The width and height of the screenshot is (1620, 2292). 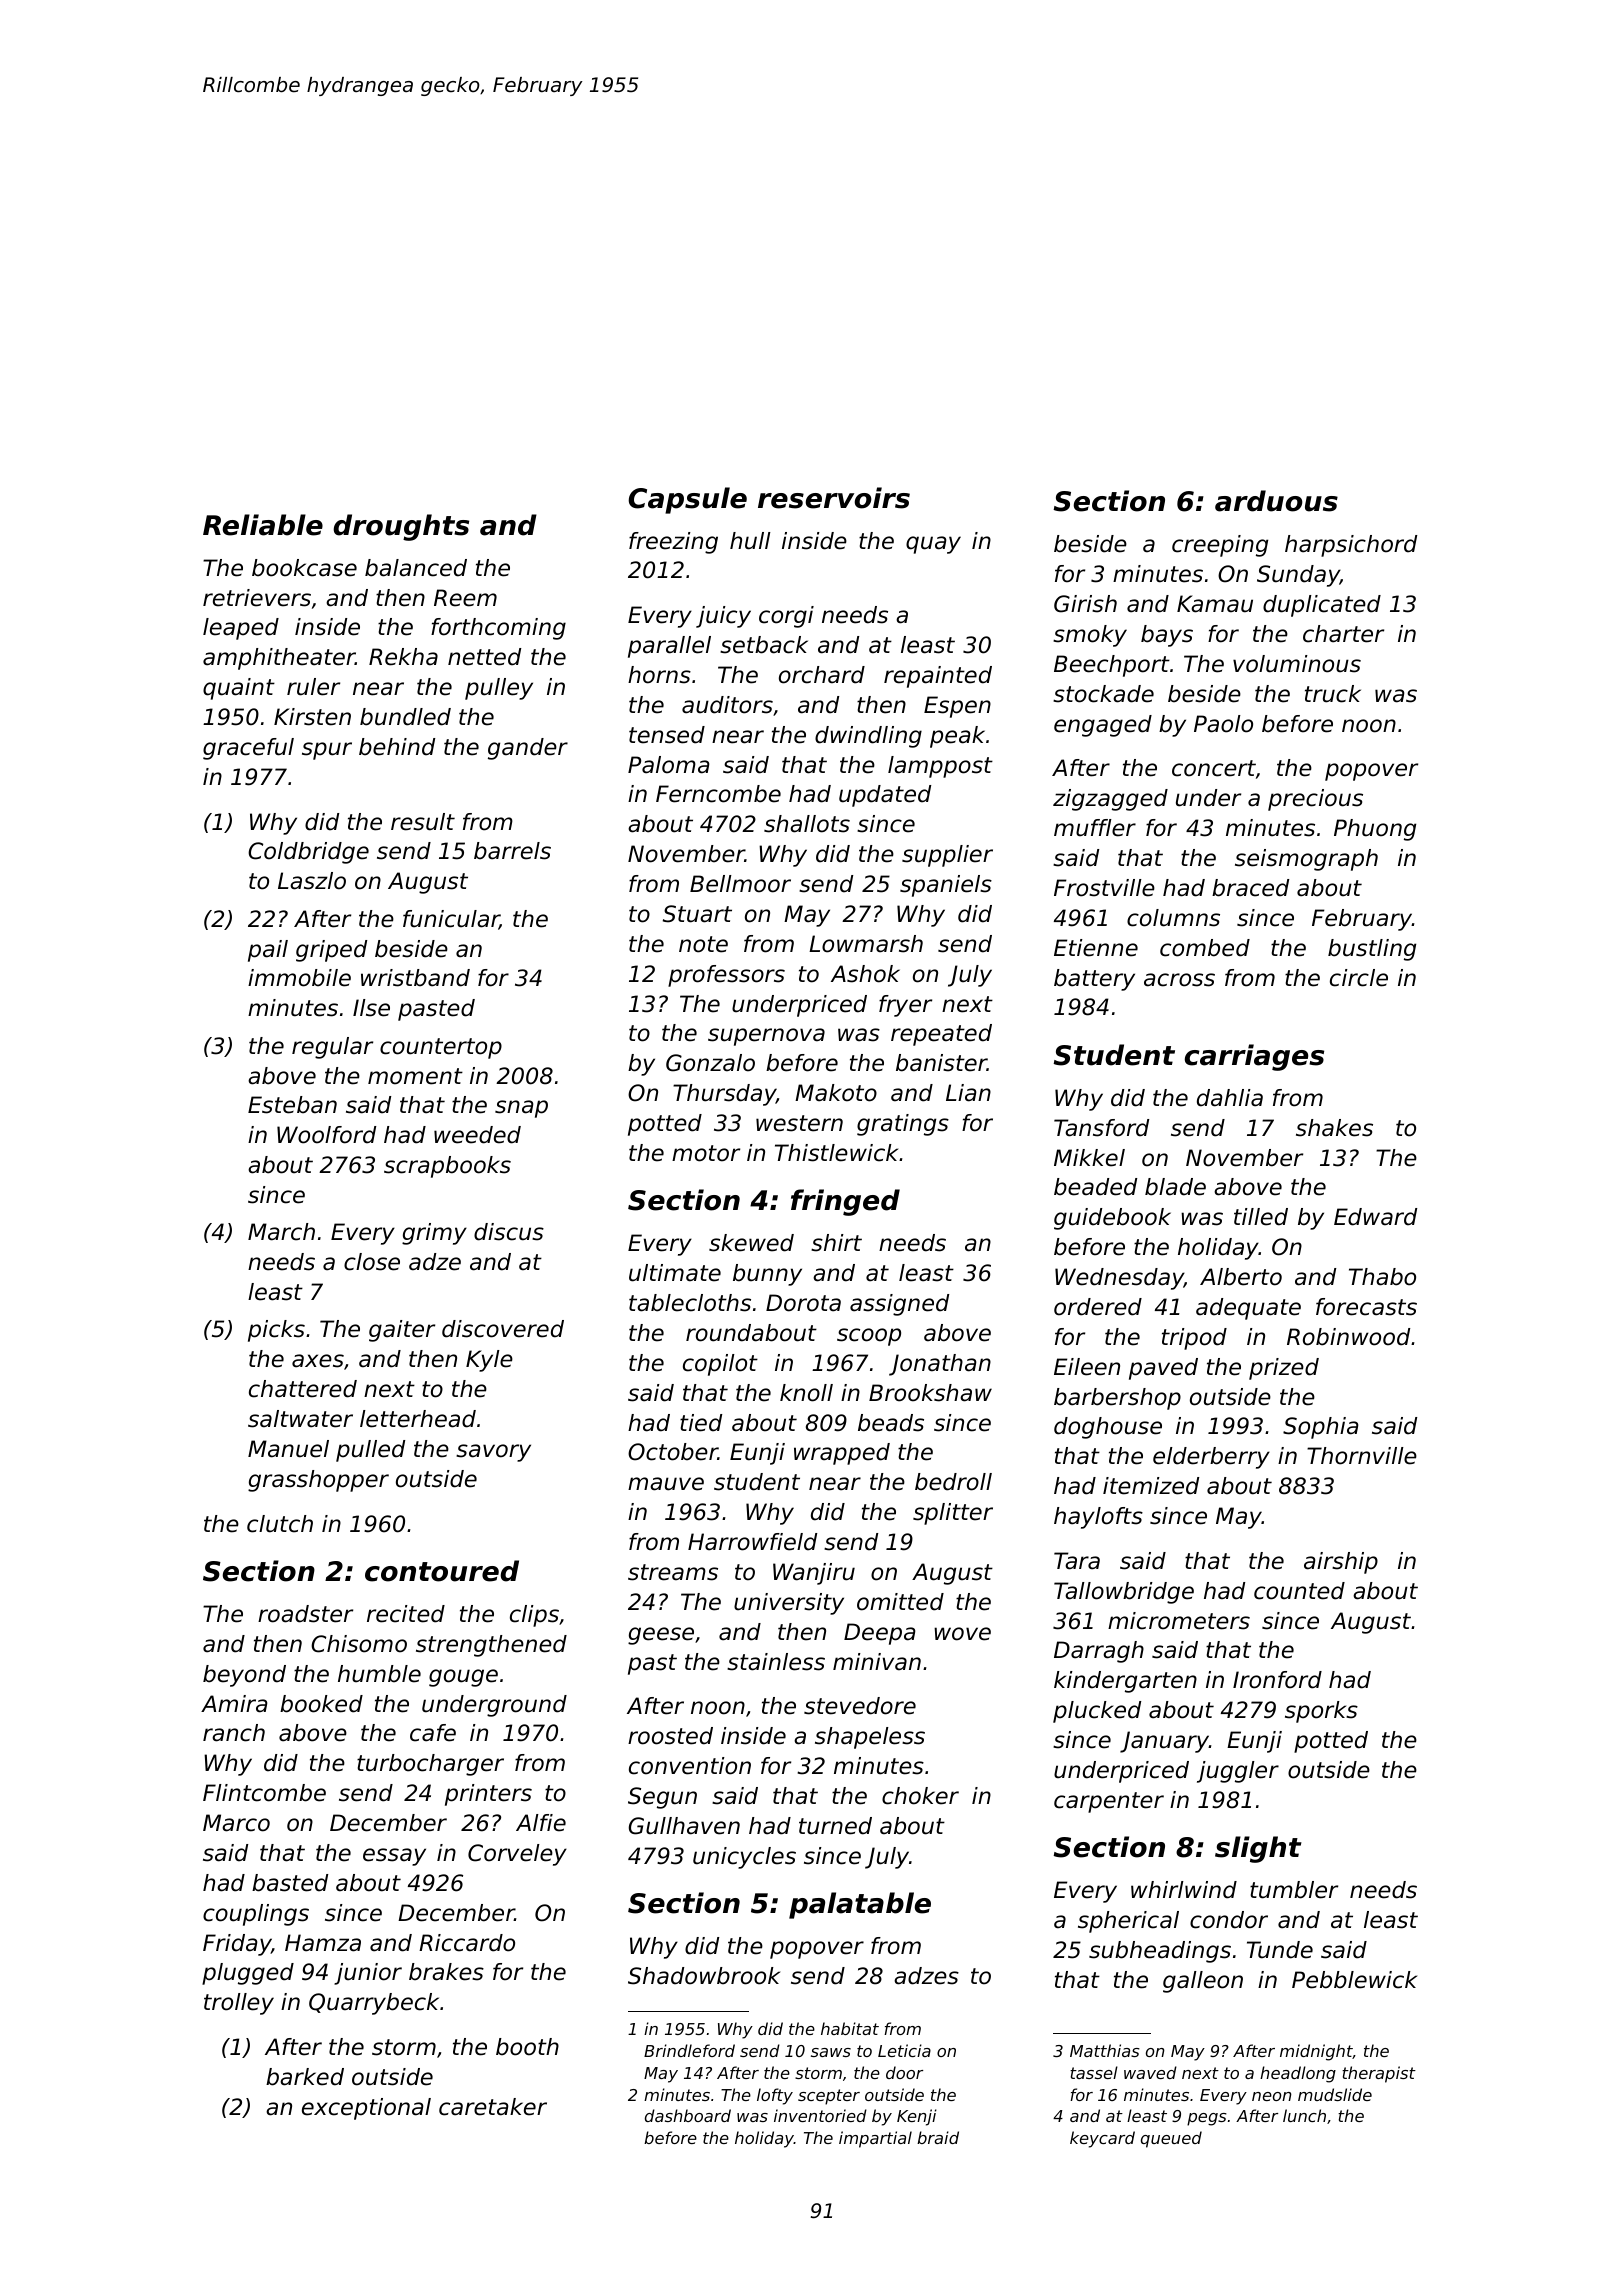 I want to click on seismograph, so click(x=1306, y=860).
